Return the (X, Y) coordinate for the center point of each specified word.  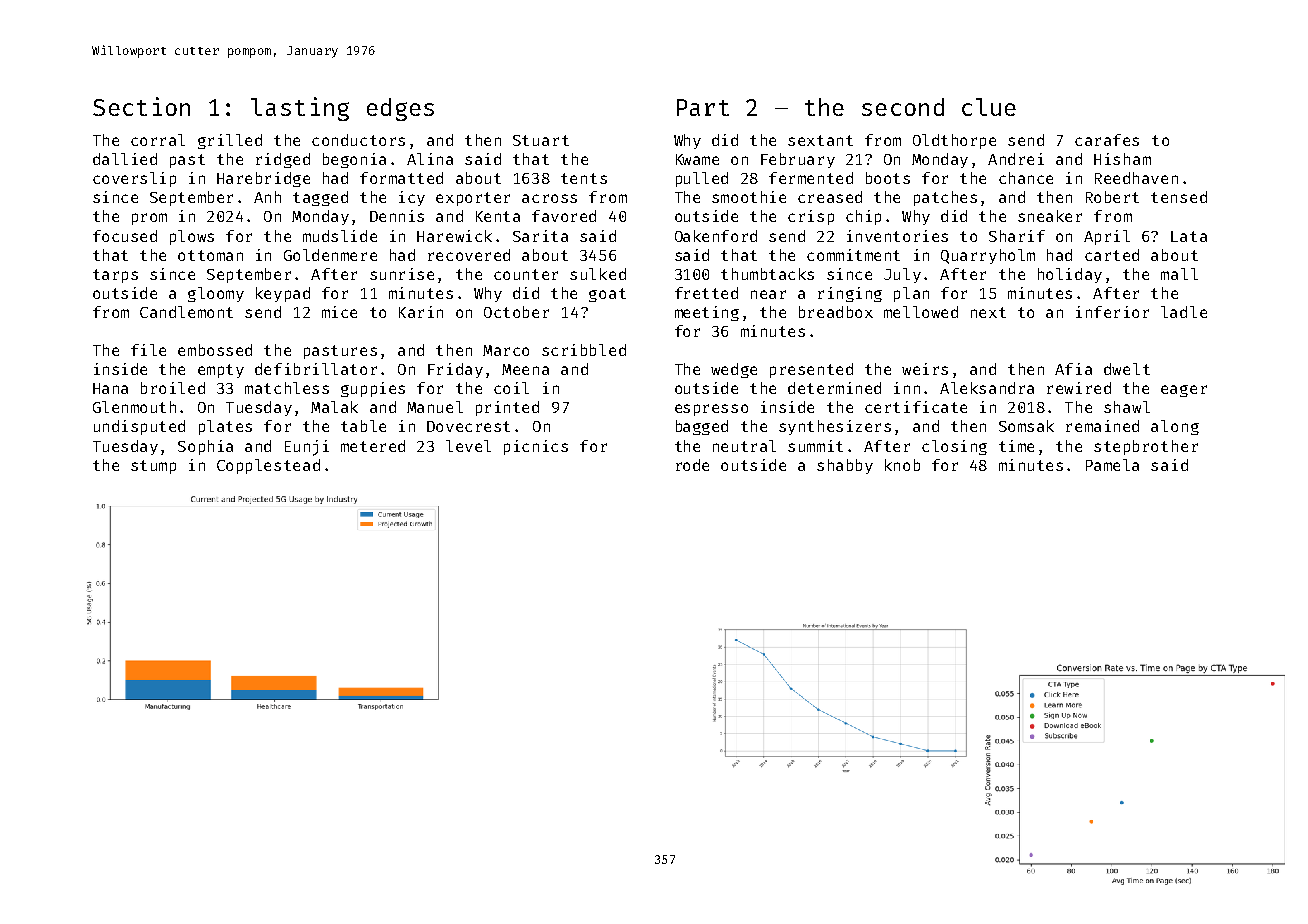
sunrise (402, 274)
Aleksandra (987, 388)
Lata (1189, 236)
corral (158, 140)
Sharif (1017, 236)
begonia (354, 160)
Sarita (540, 236)
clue (989, 107)
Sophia (205, 447)
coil (511, 388)
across (549, 198)
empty (221, 371)
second (903, 107)
